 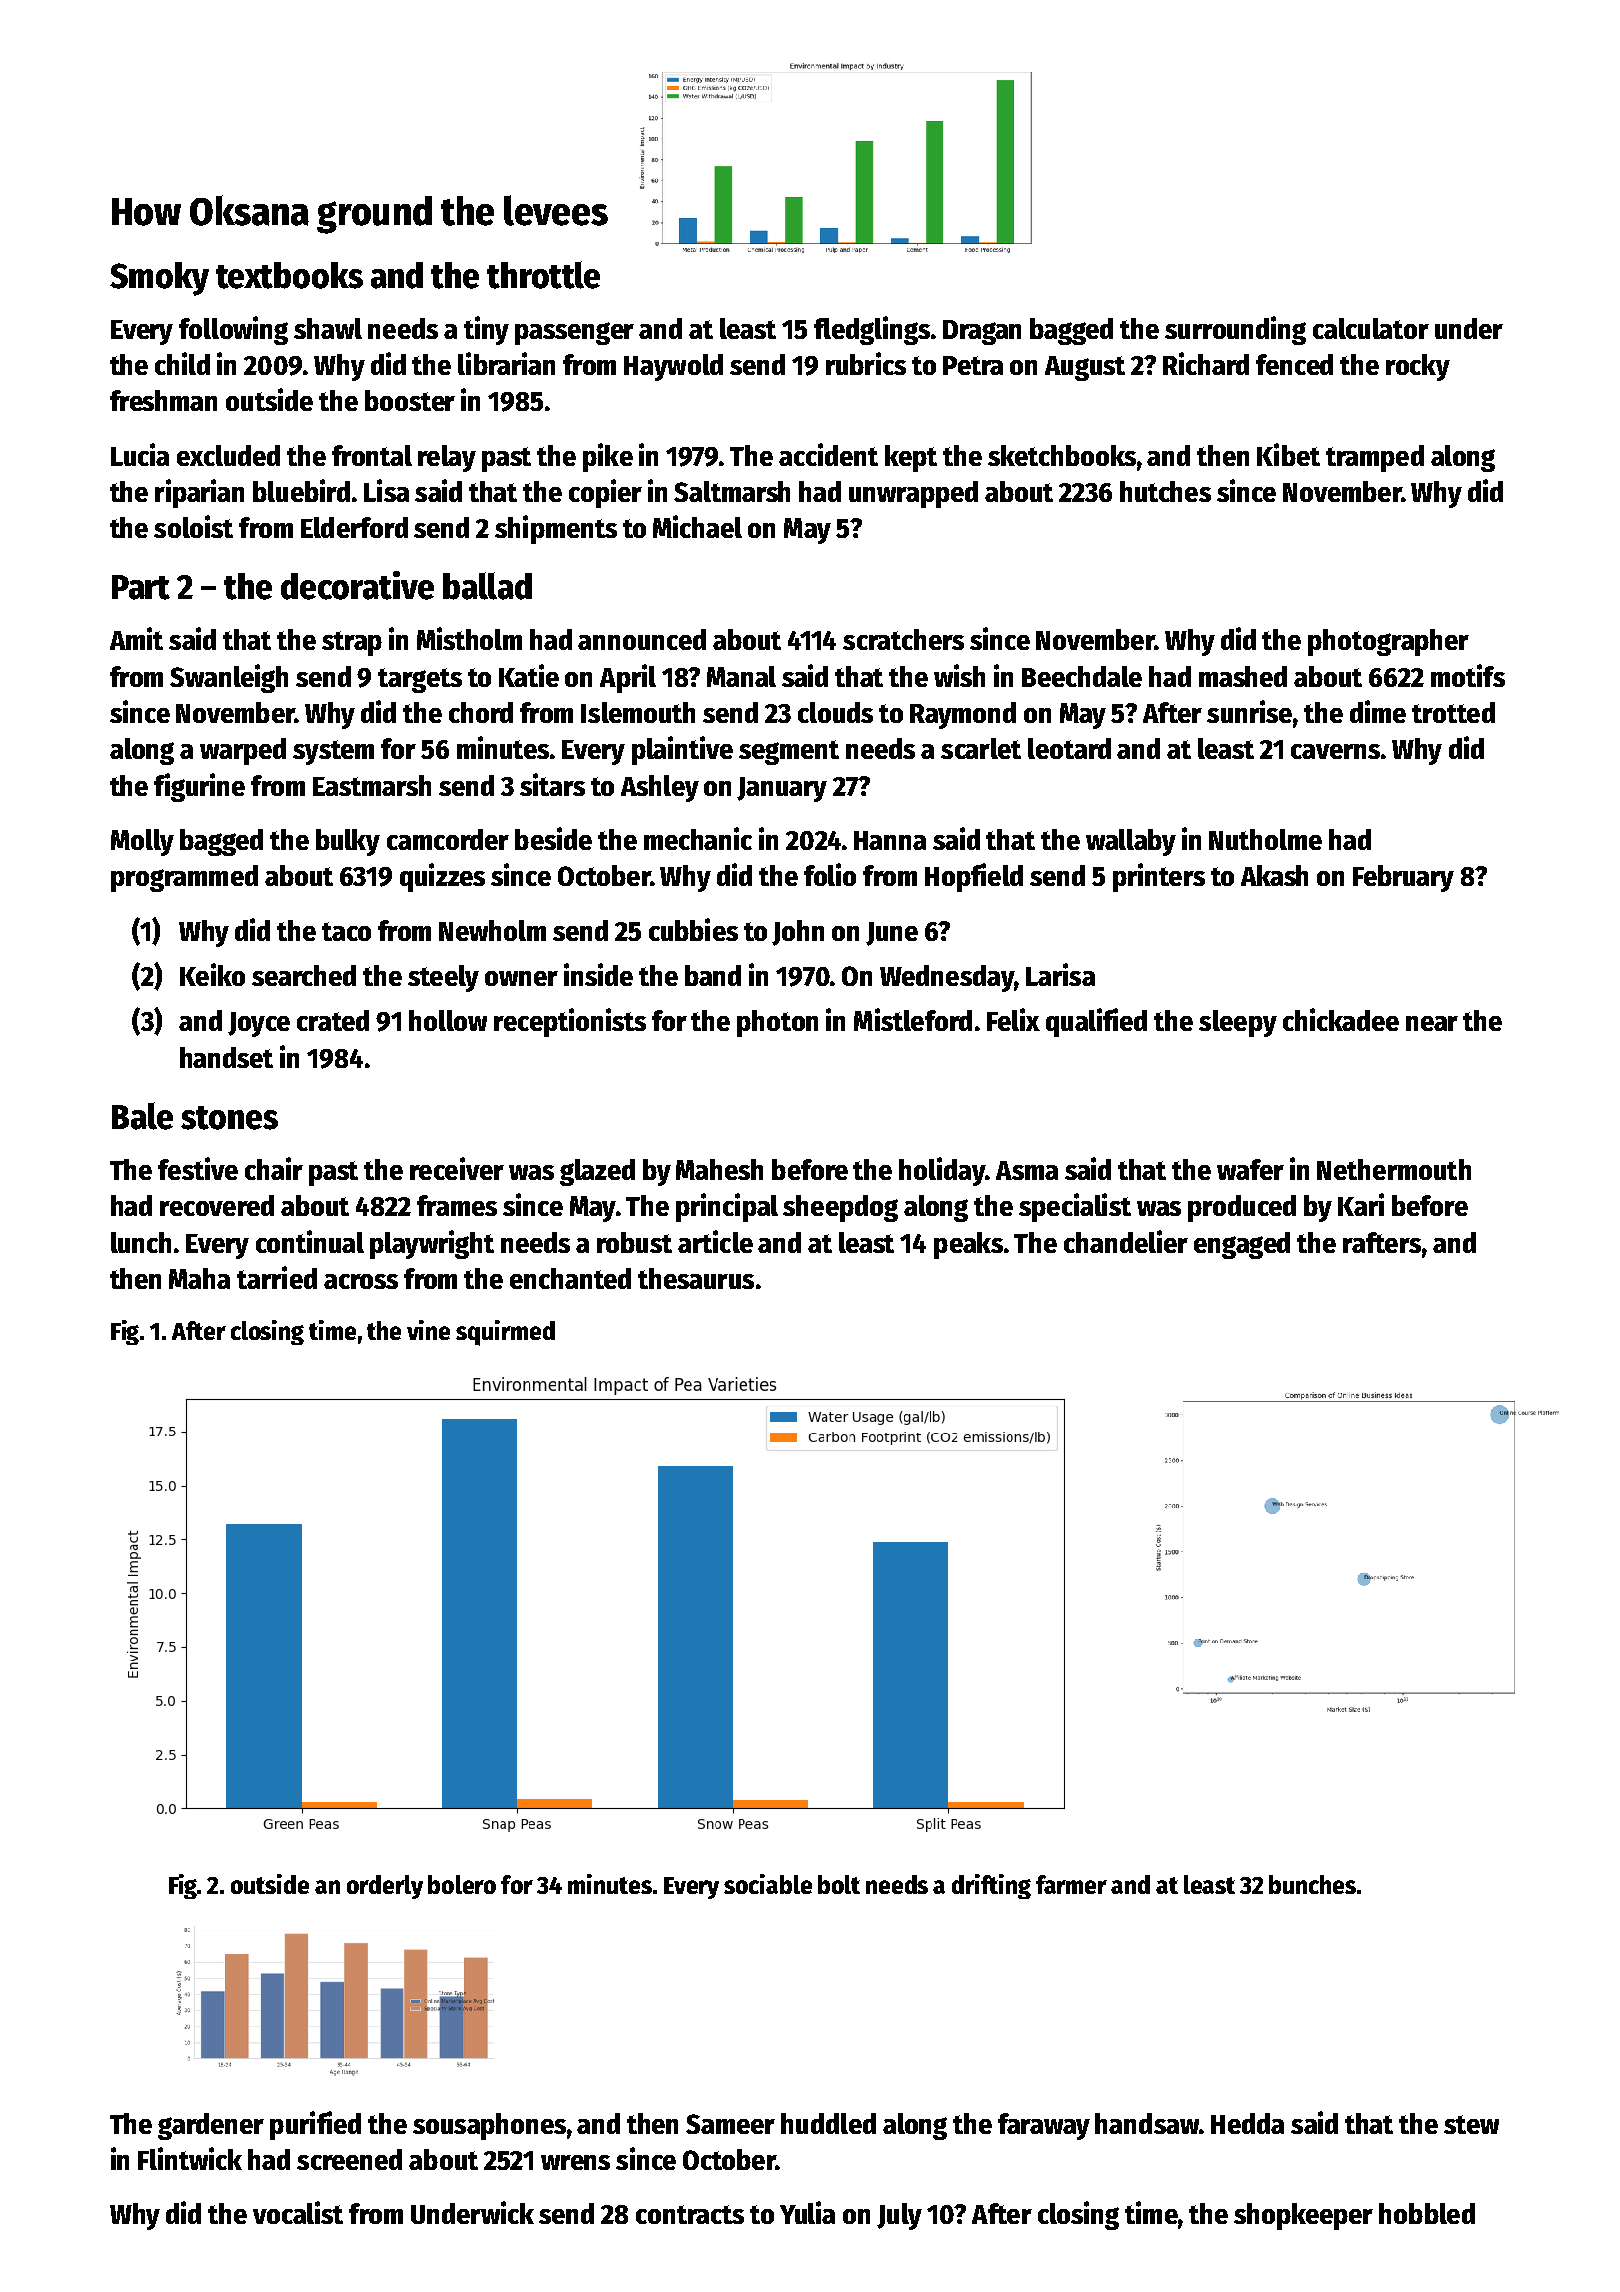 I want to click on Lucia, so click(x=140, y=454).
